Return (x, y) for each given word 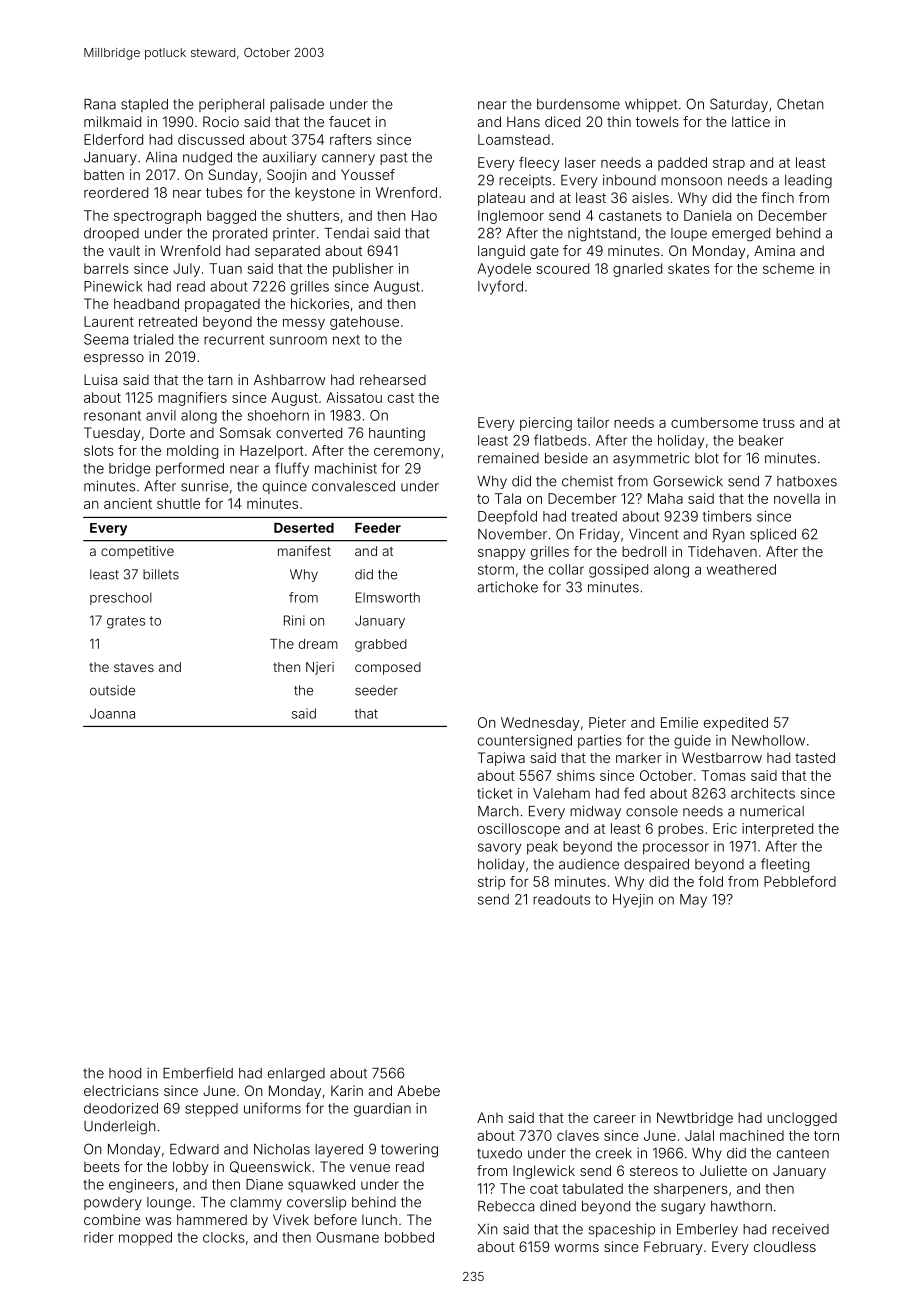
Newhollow (768, 740)
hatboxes (807, 481)
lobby (191, 1168)
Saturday (739, 105)
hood (125, 1073)
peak (542, 848)
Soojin (287, 176)
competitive (137, 552)
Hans (523, 121)
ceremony (407, 453)
